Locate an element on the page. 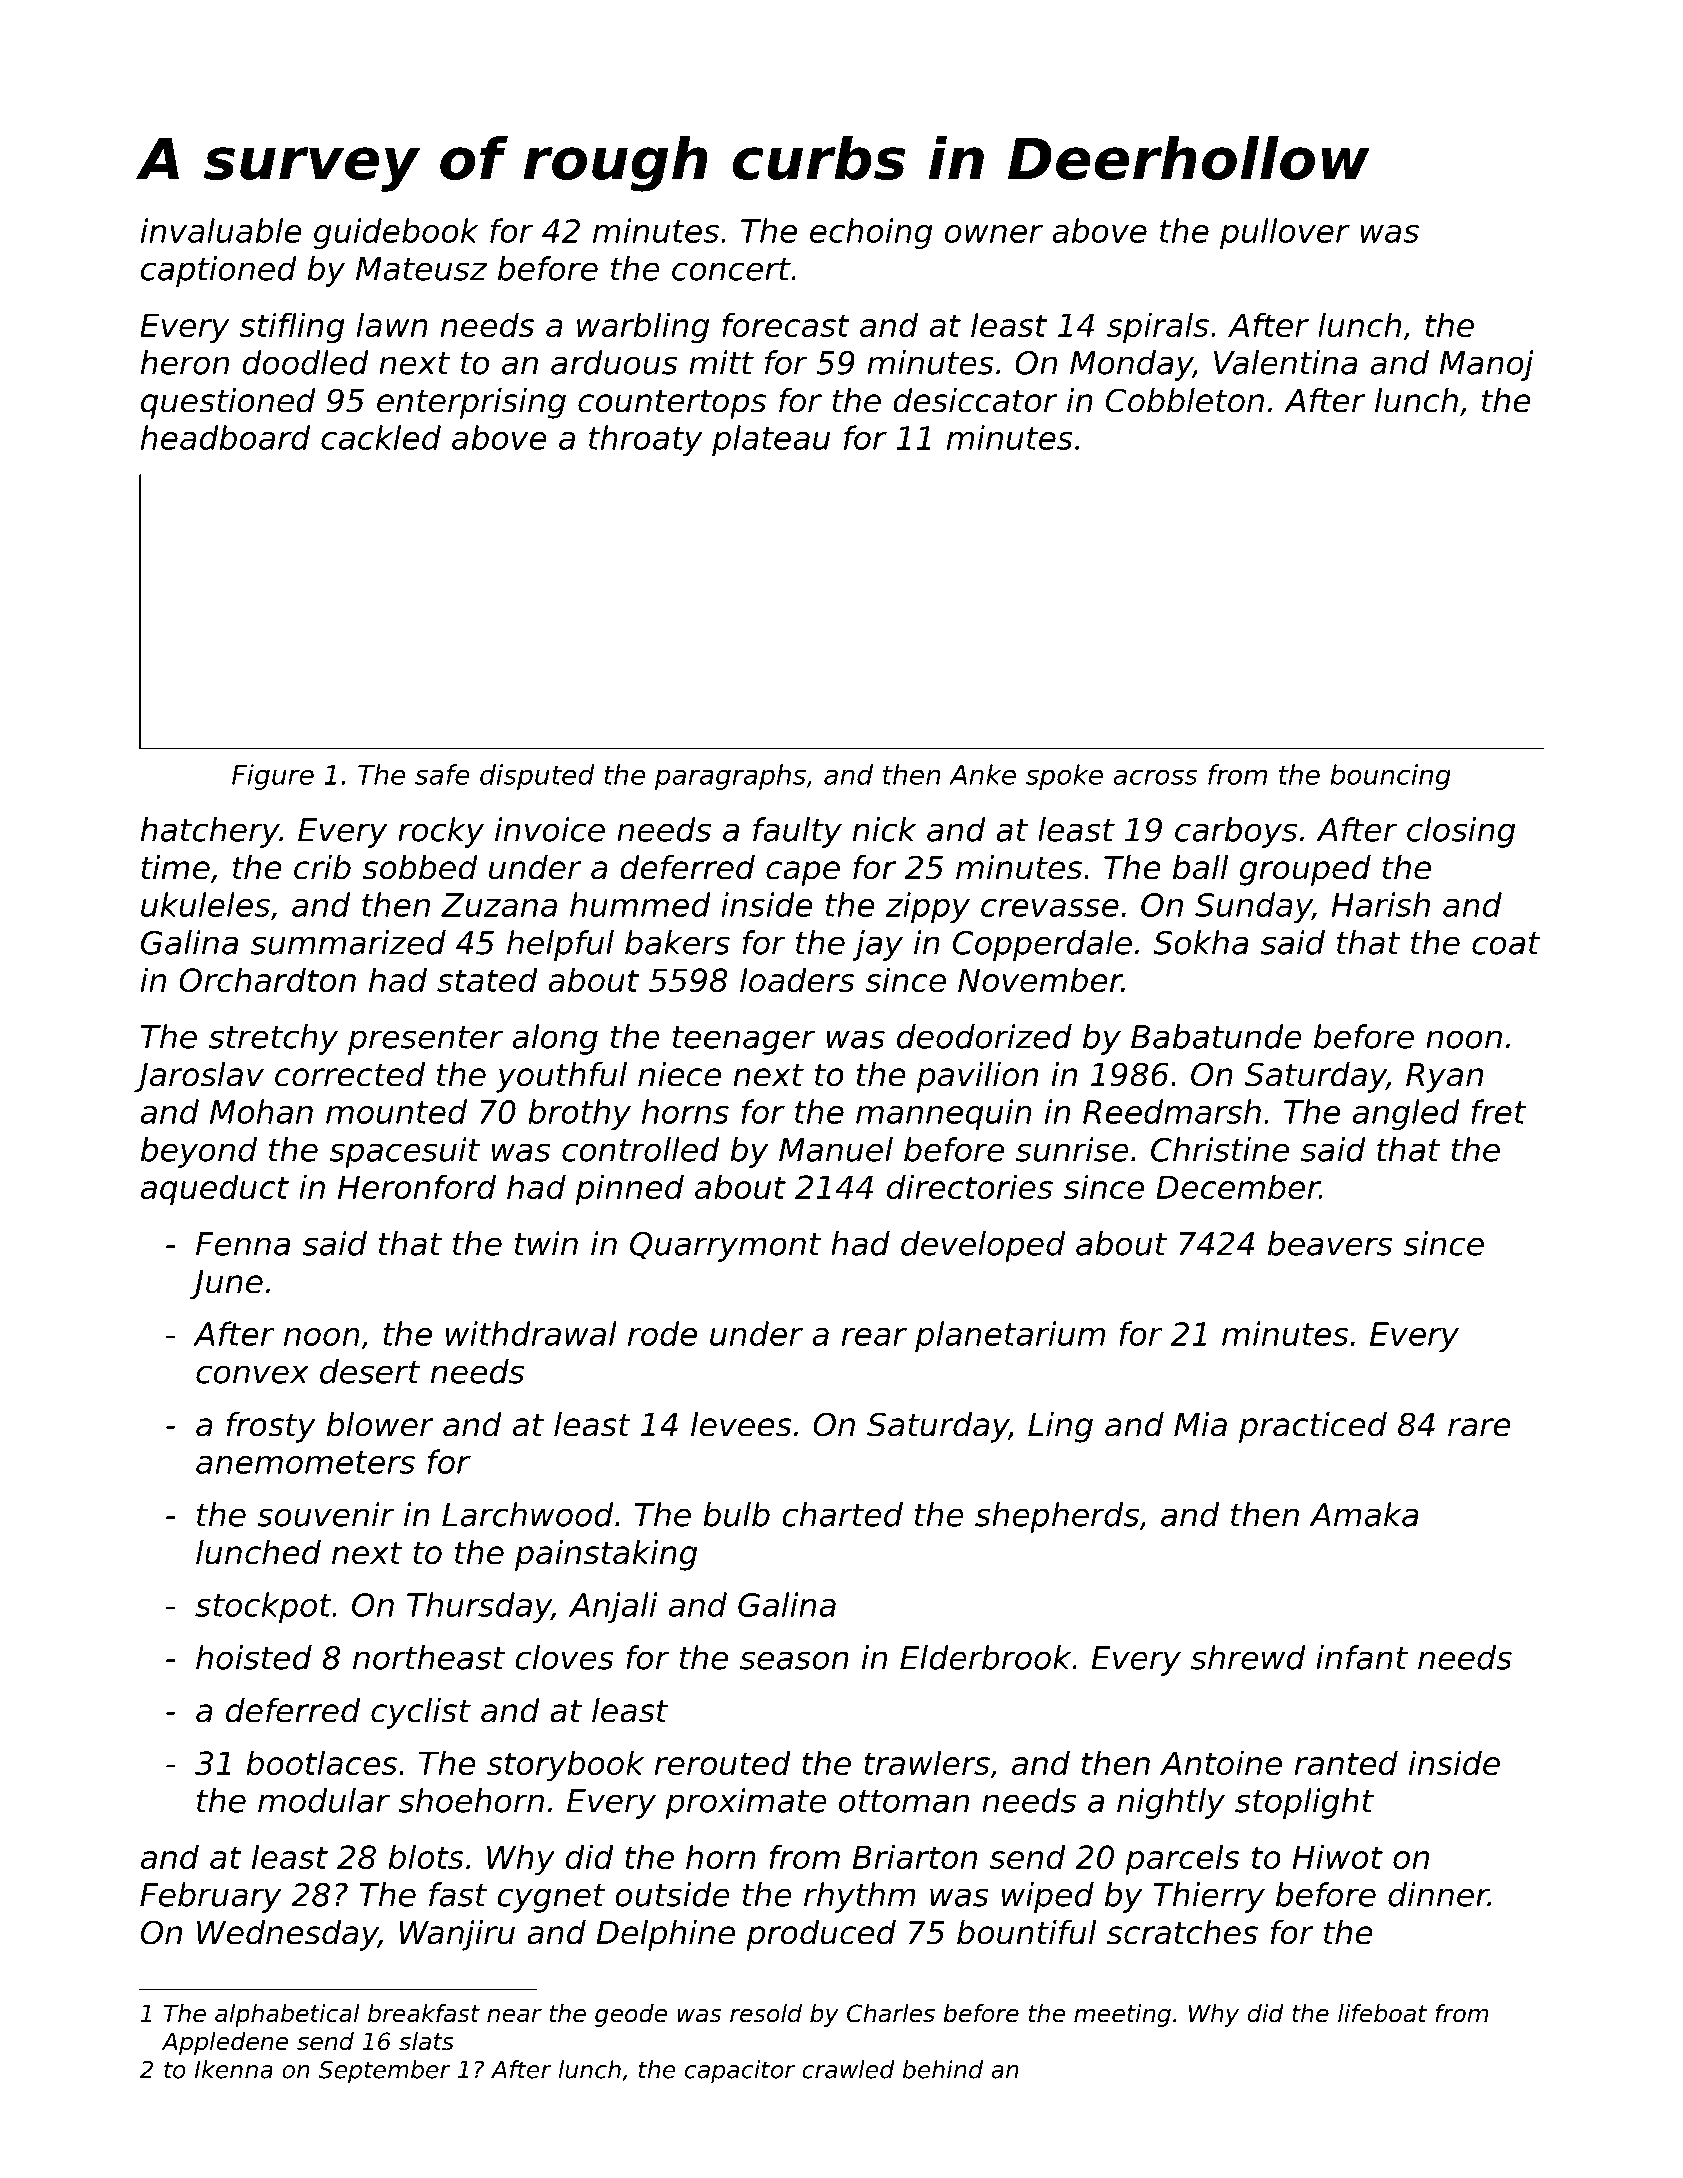 The height and width of the image is (2178, 1683). Cobbleton is located at coordinates (1185, 400).
